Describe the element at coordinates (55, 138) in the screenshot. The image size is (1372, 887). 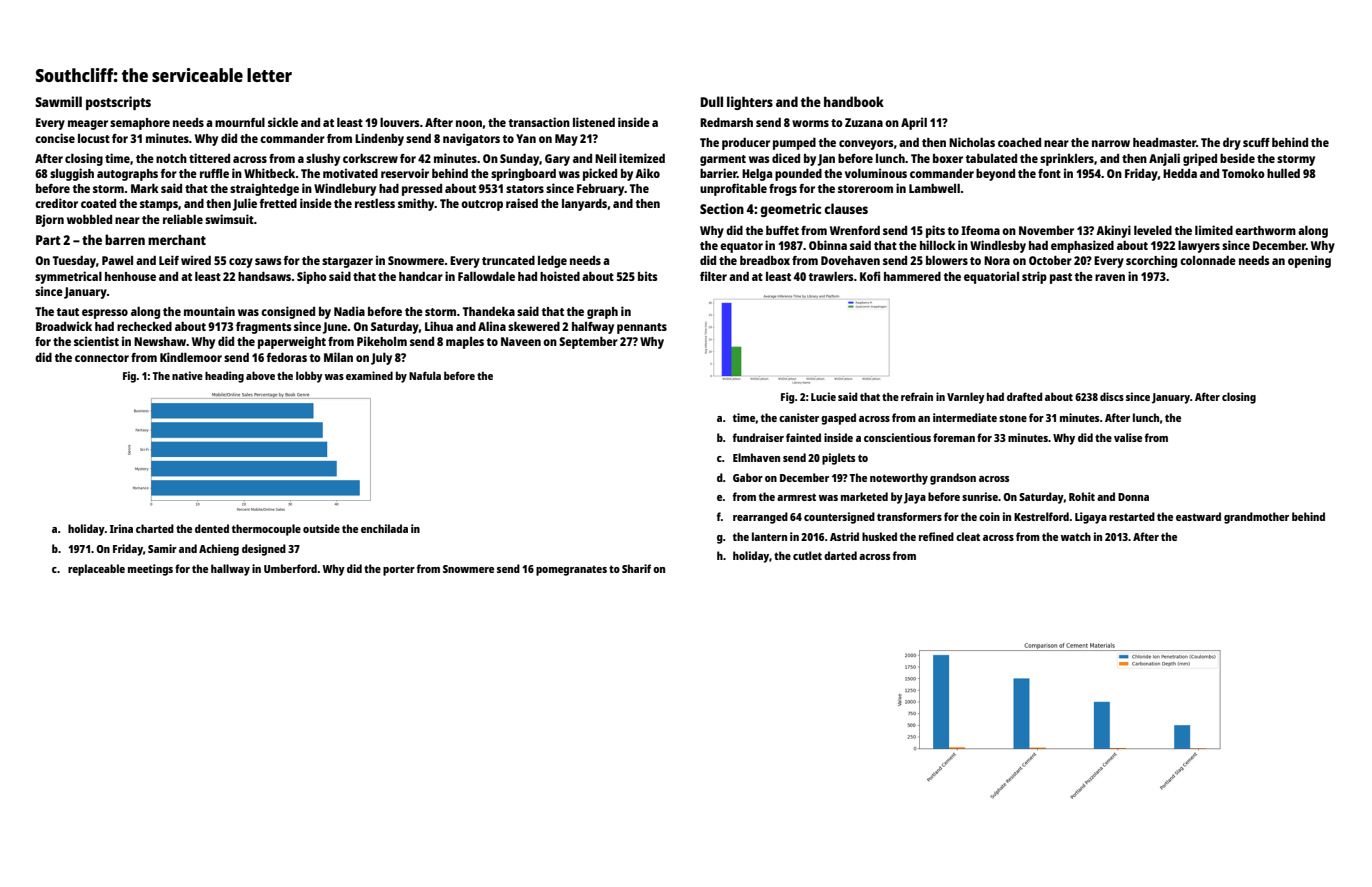
I see `concise` at that location.
